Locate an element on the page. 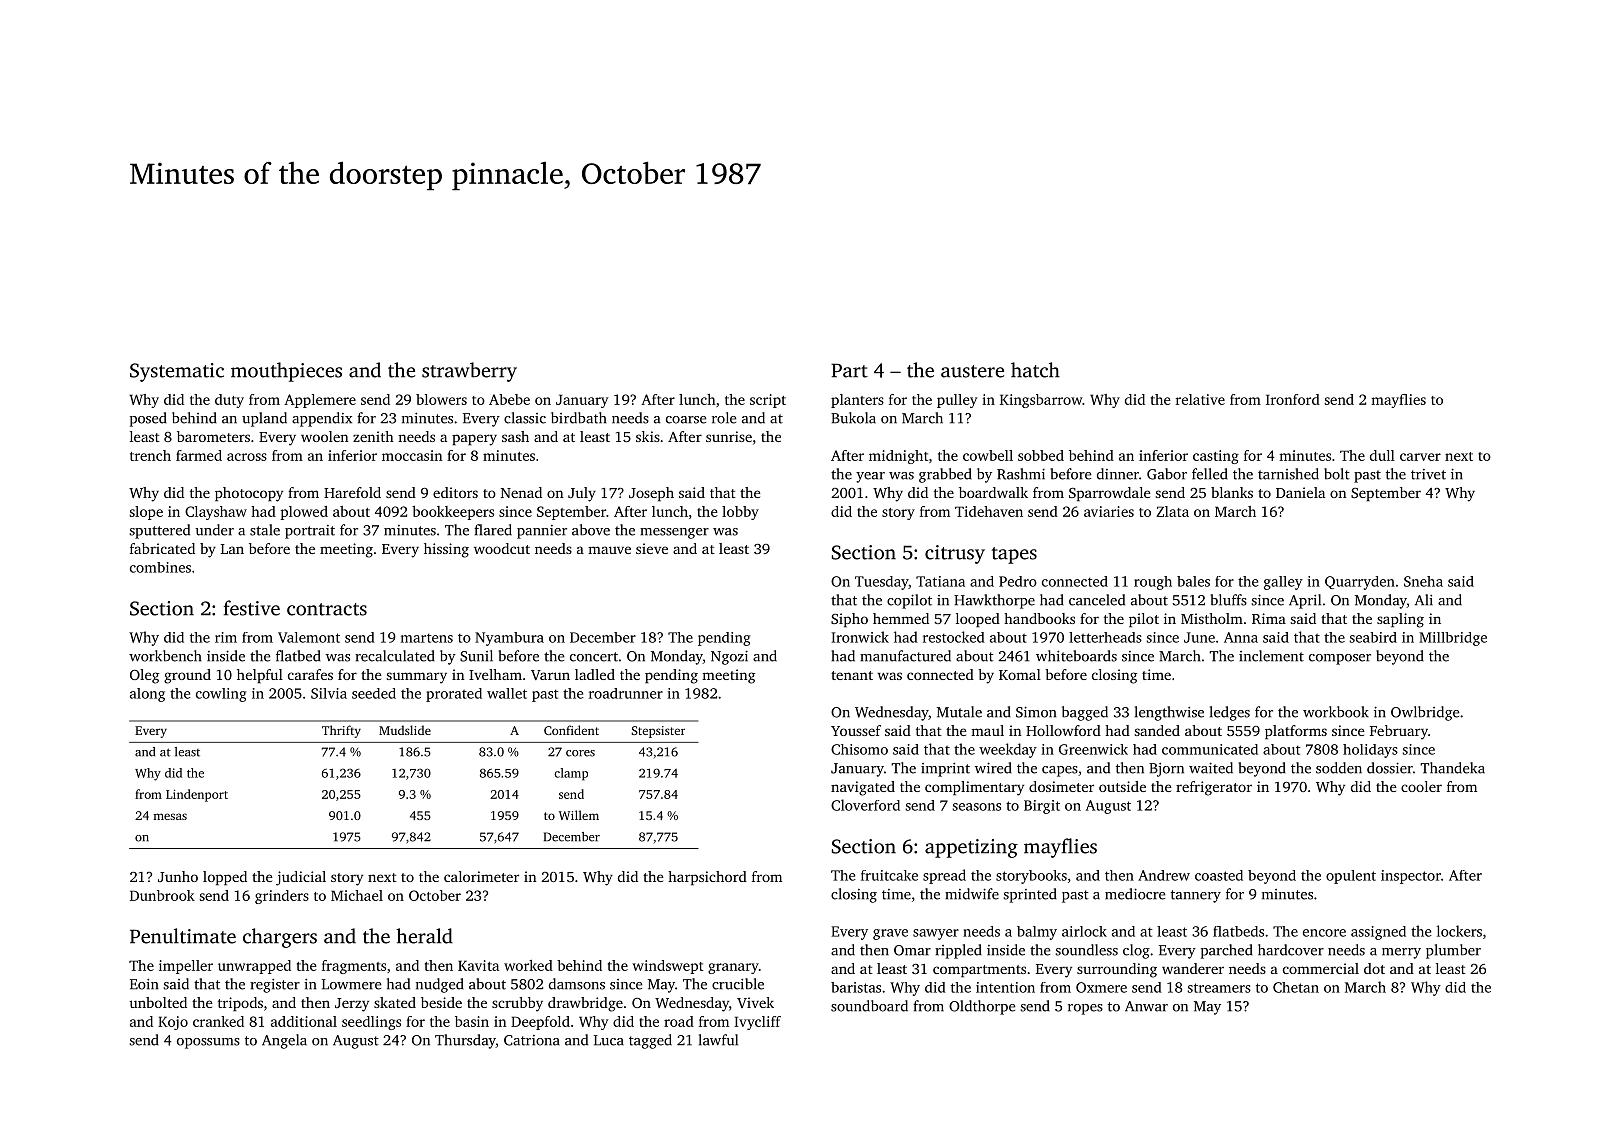 The width and height of the document is (1622, 1147). fabricated is located at coordinates (162, 548).
